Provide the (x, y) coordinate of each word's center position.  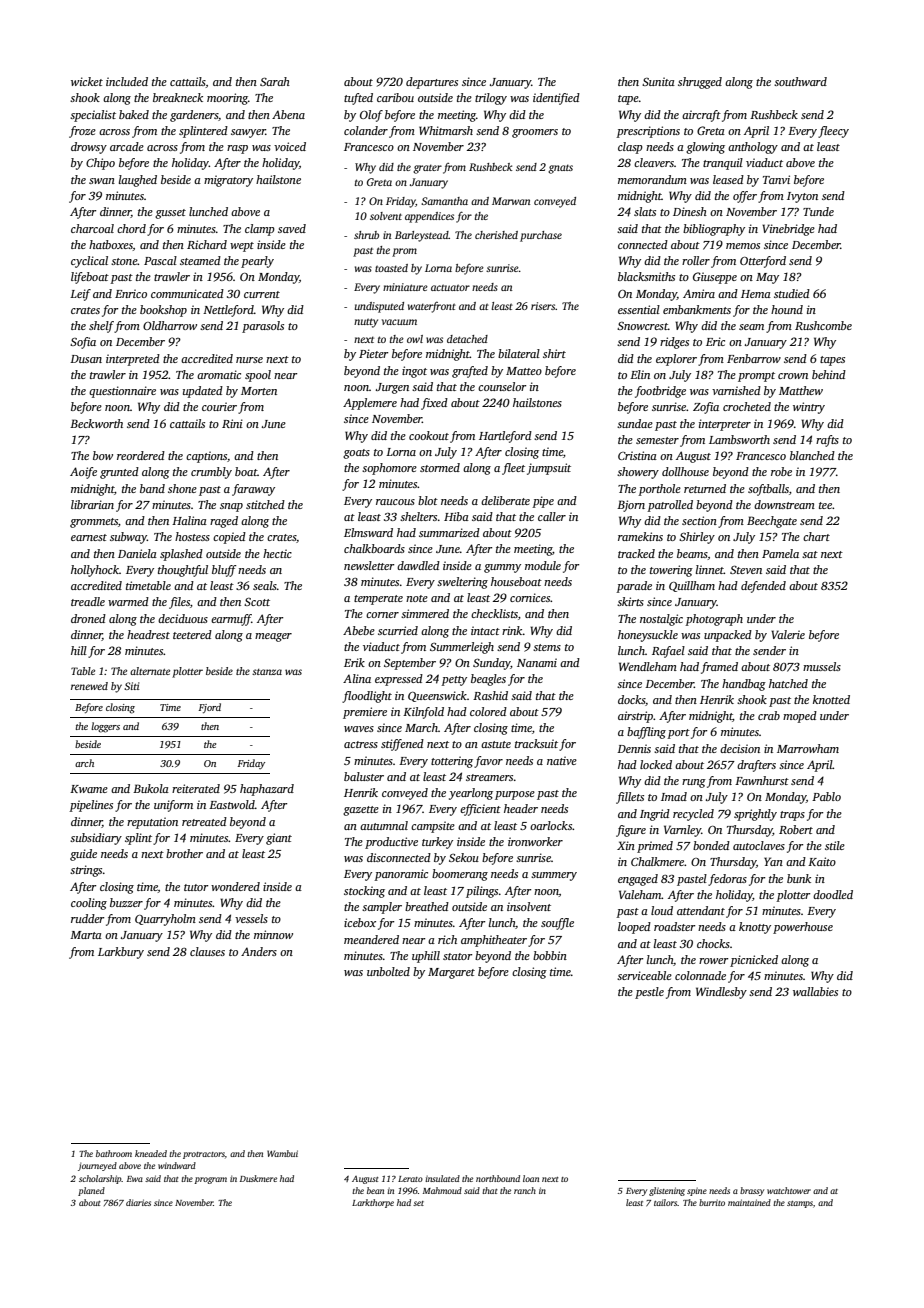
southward (800, 81)
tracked (636, 553)
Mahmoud (442, 1190)
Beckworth (96, 423)
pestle (649, 993)
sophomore (389, 469)
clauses (207, 951)
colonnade (700, 975)
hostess (192, 536)
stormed (440, 467)
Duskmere (258, 1178)
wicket (87, 81)
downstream (784, 504)
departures (432, 83)
